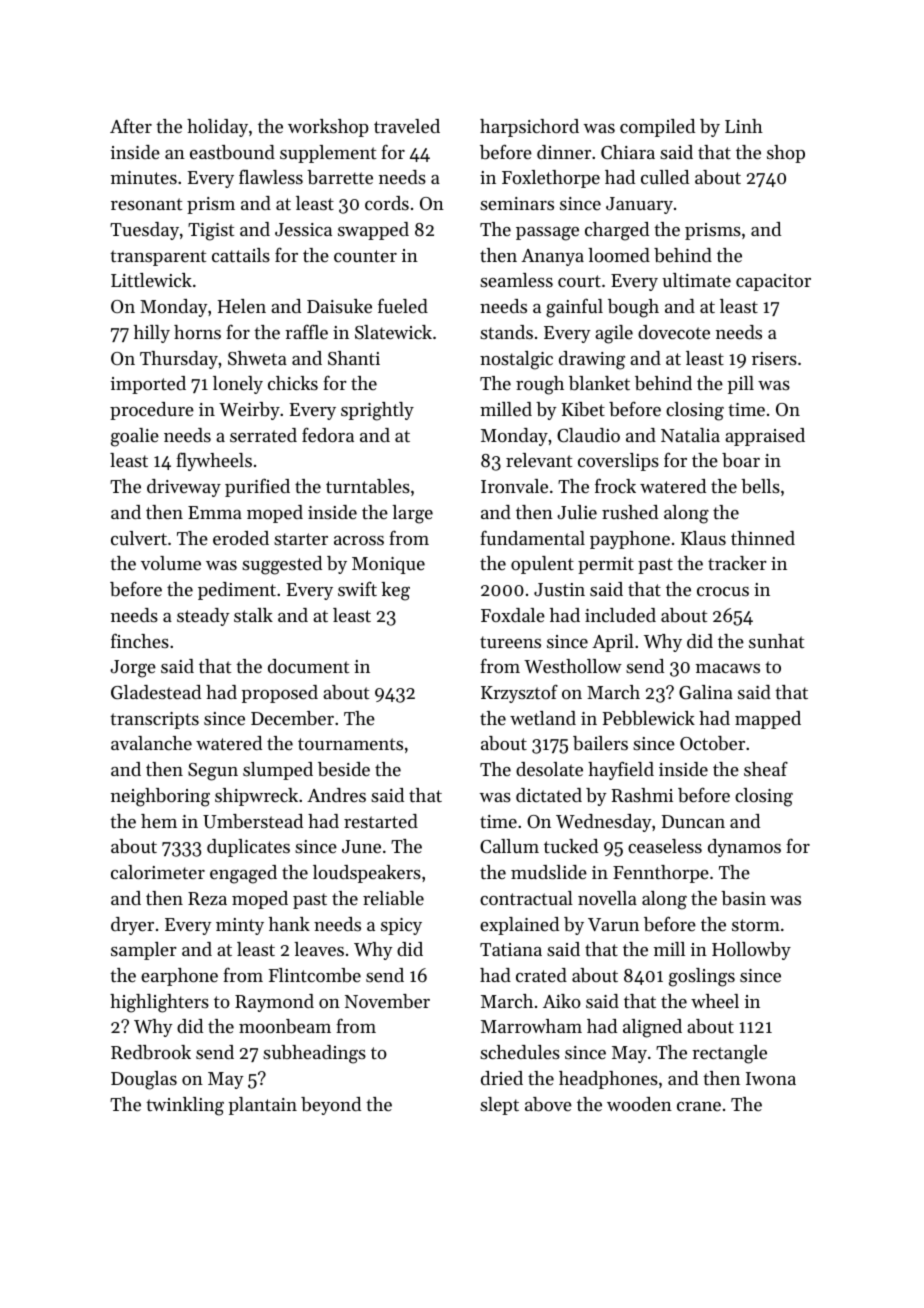  I want to click on reliable, so click(393, 898).
